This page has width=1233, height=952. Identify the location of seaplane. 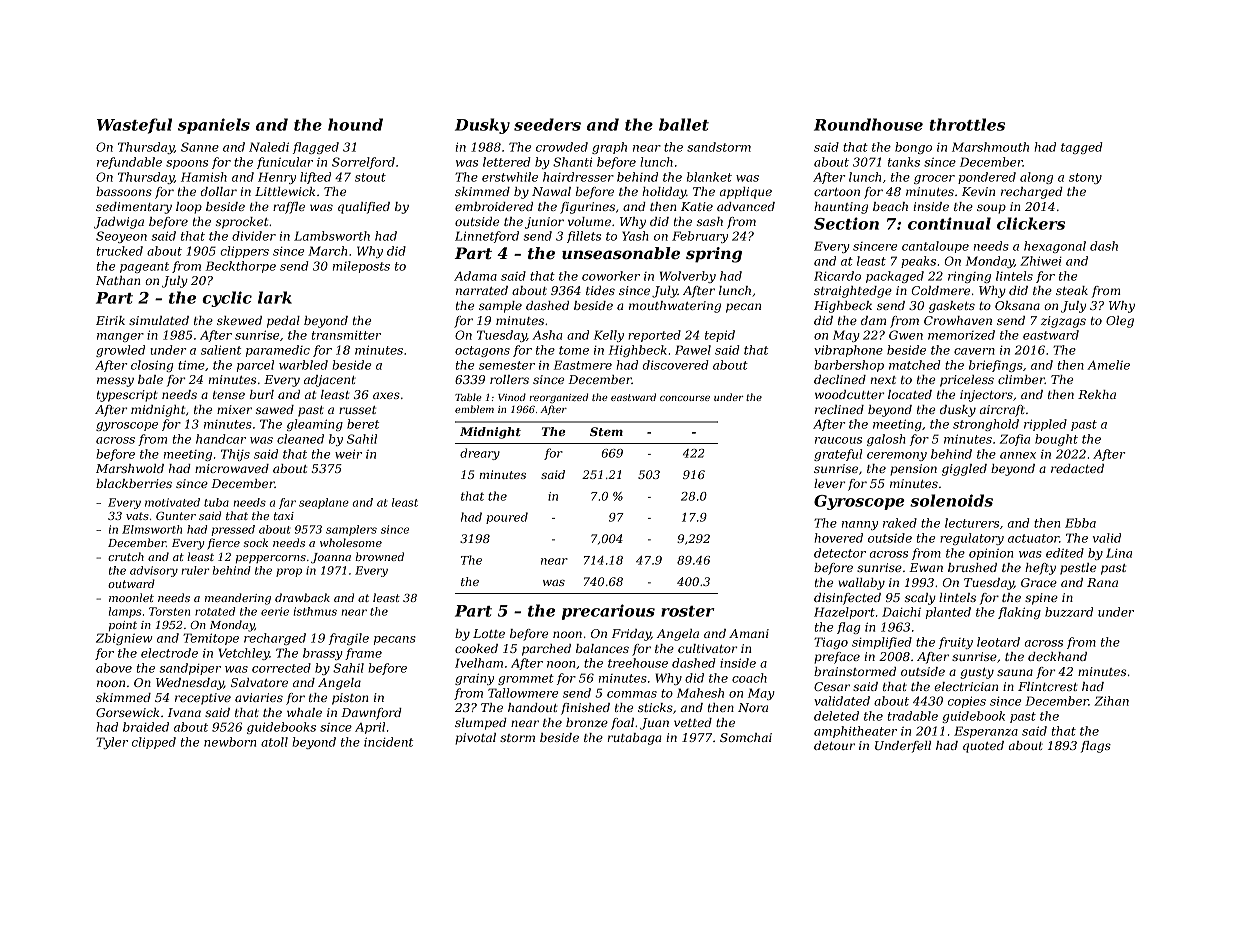
(324, 503).
